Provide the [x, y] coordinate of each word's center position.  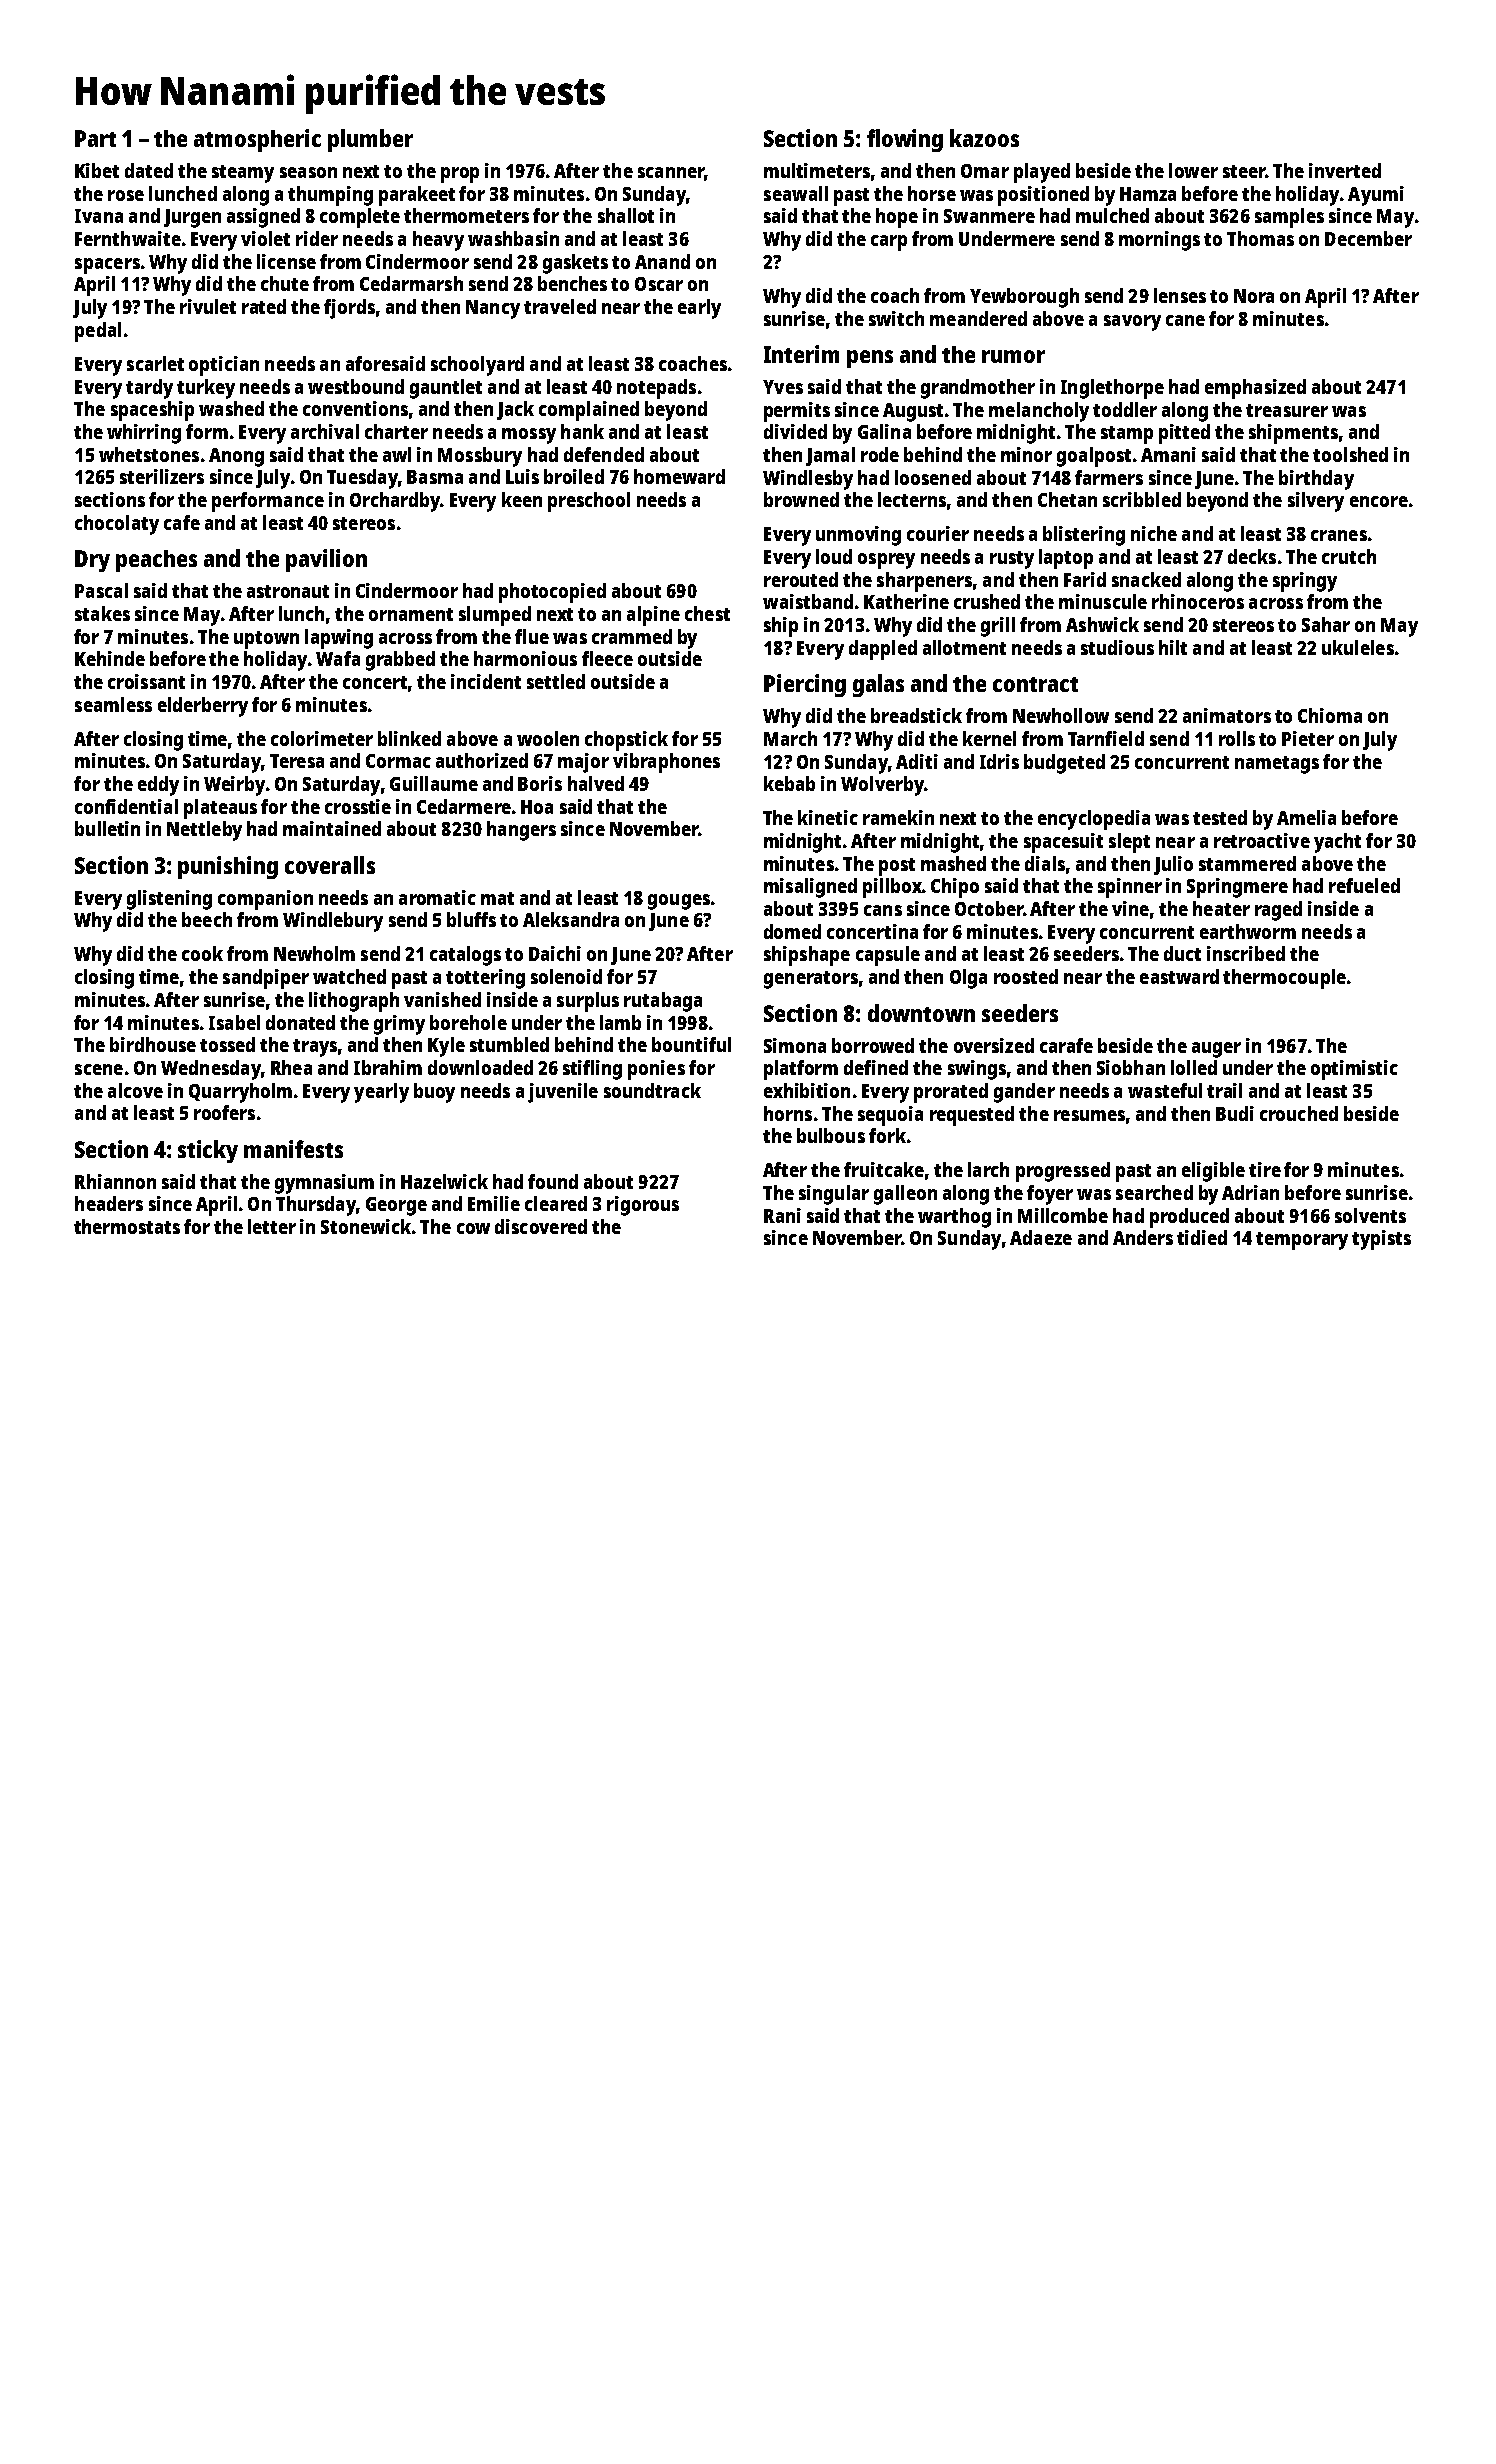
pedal [98, 332]
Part [95, 138]
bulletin [107, 828]
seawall [796, 193]
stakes [102, 613]
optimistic [1354, 1070]
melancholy [1039, 412]
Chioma [1330, 715]
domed [792, 931]
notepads [656, 389]
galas [878, 685]
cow [473, 1228]
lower [1193, 170]
